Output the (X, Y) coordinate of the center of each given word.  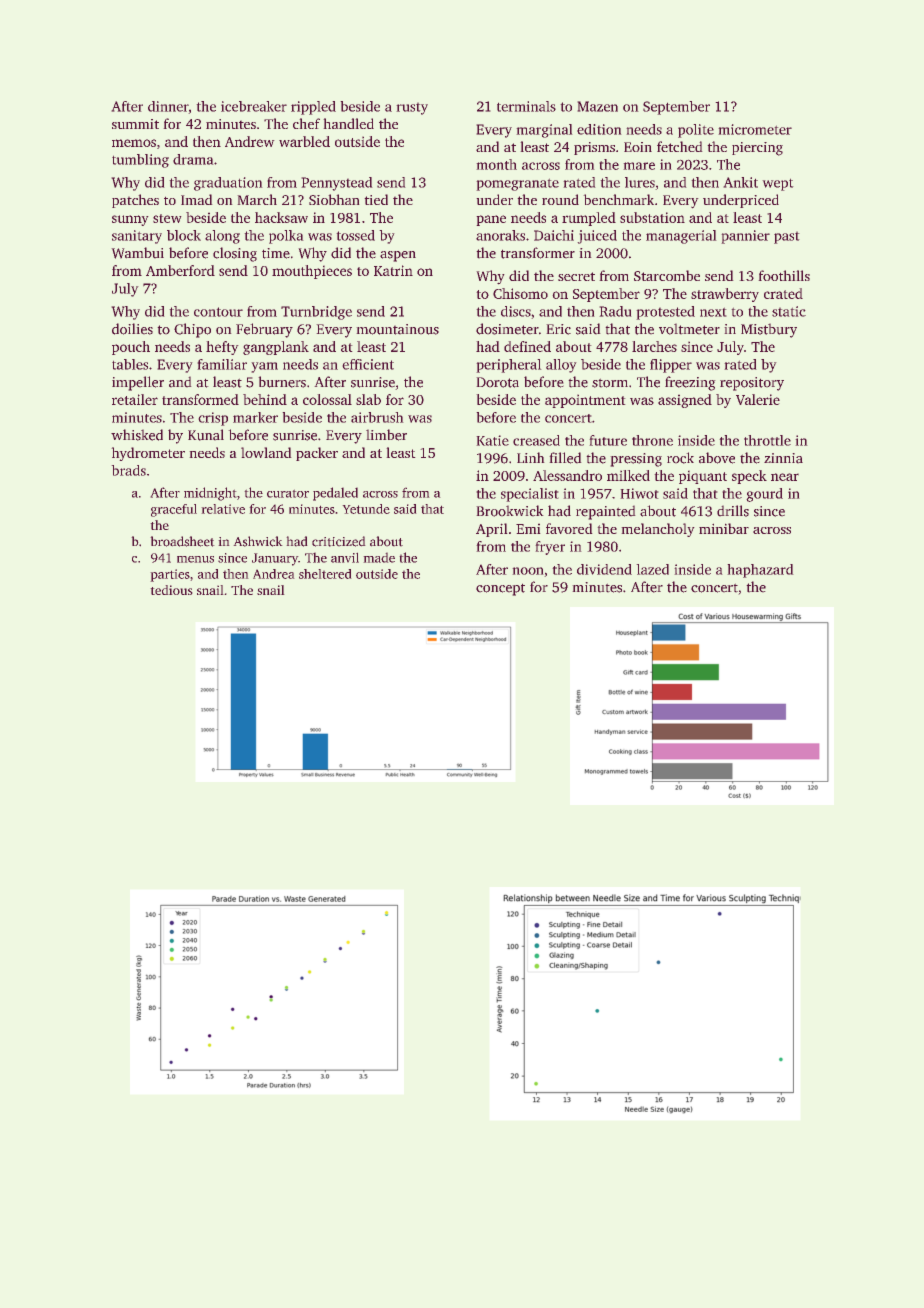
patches (135, 201)
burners (282, 382)
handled (349, 123)
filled (565, 458)
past (786, 238)
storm (610, 383)
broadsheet (182, 541)
